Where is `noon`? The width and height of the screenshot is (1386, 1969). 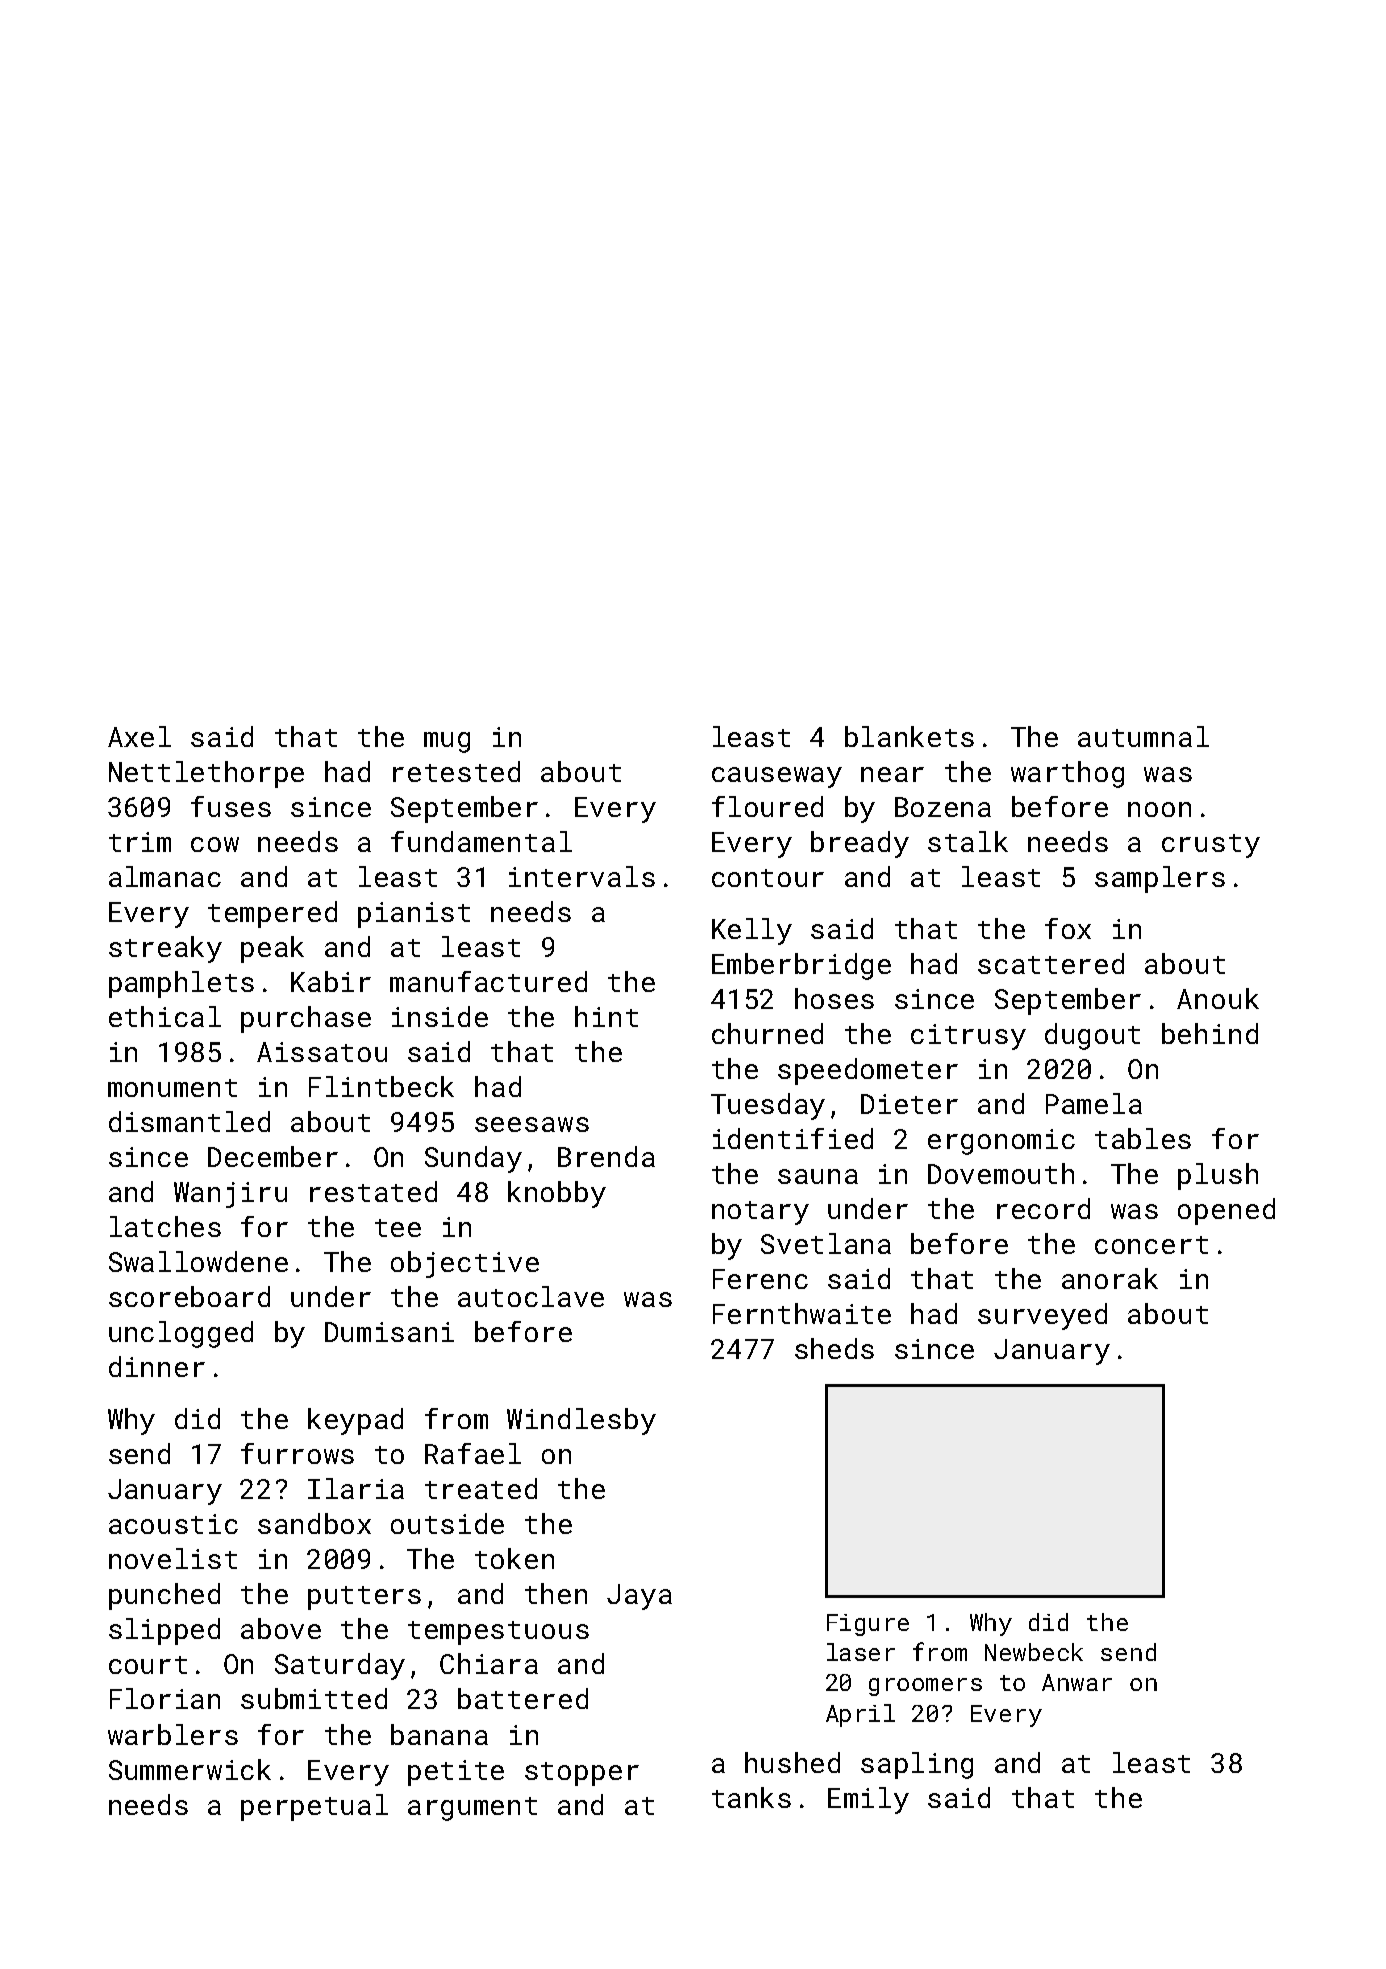 noon is located at coordinates (1159, 809).
